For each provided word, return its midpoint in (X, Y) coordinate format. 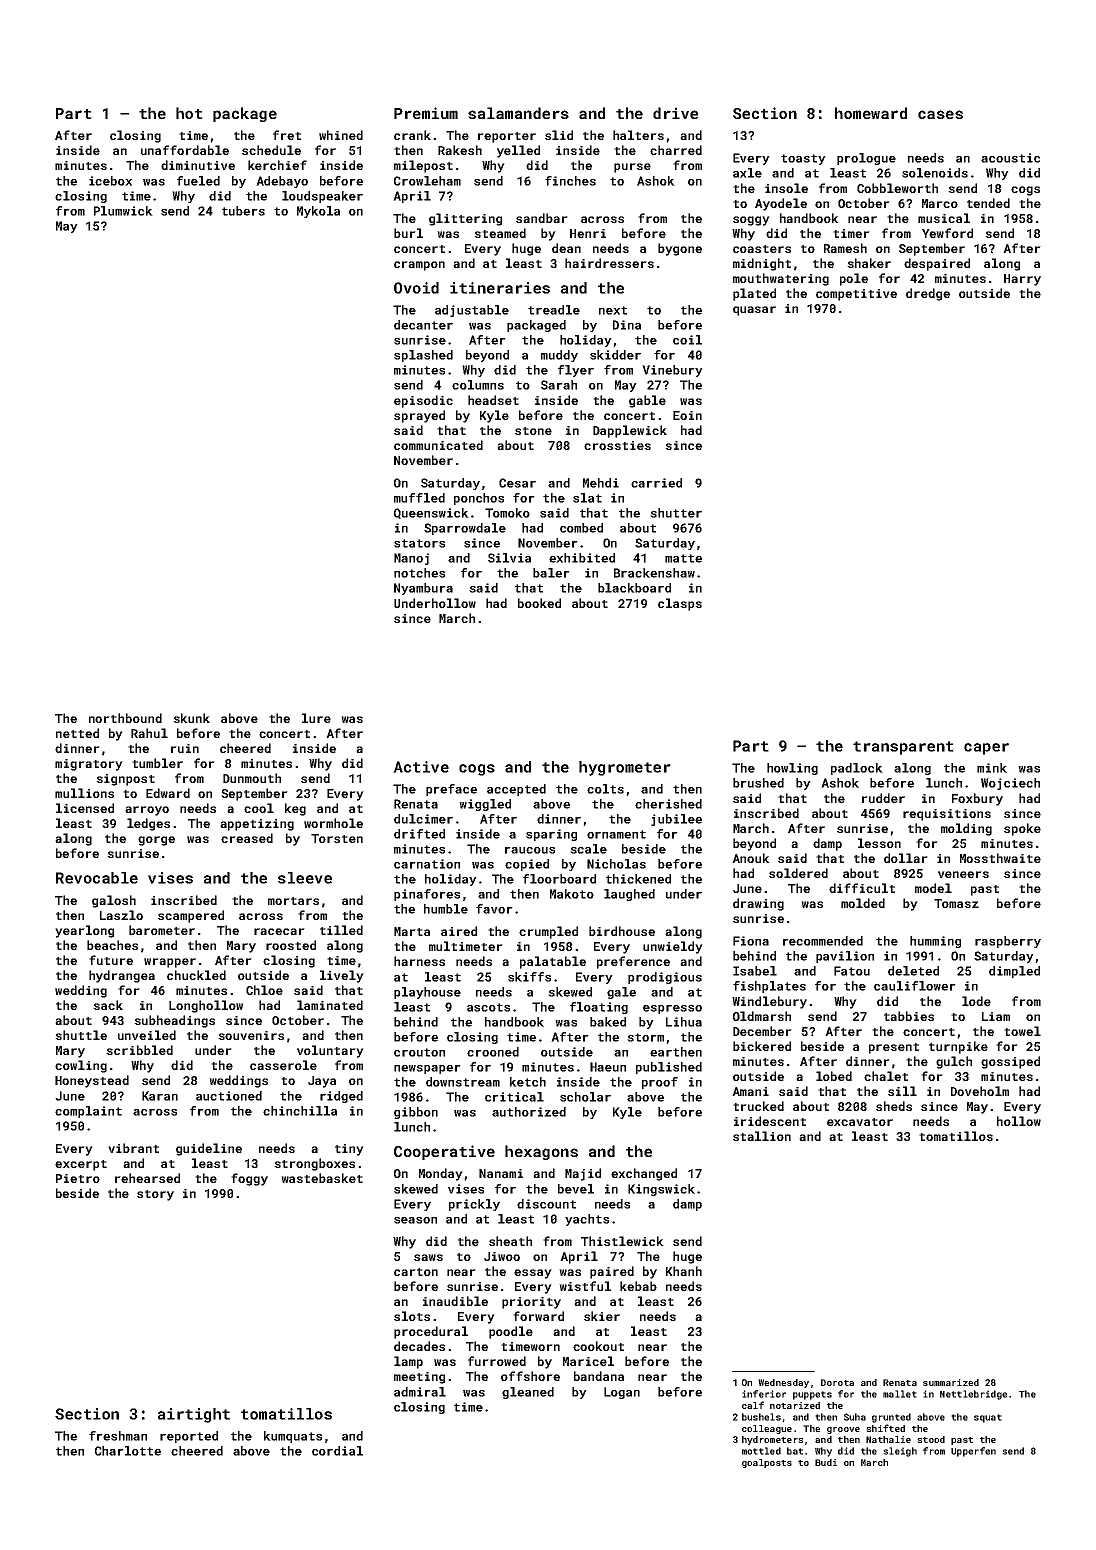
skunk (191, 718)
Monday (441, 1174)
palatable (553, 962)
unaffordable (185, 150)
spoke (1022, 829)
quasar (754, 311)
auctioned (229, 1096)
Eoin (687, 415)
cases (940, 114)
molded (863, 903)
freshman (118, 1436)
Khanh (684, 1271)
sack (108, 1005)
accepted (516, 790)
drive (675, 113)
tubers (243, 211)
